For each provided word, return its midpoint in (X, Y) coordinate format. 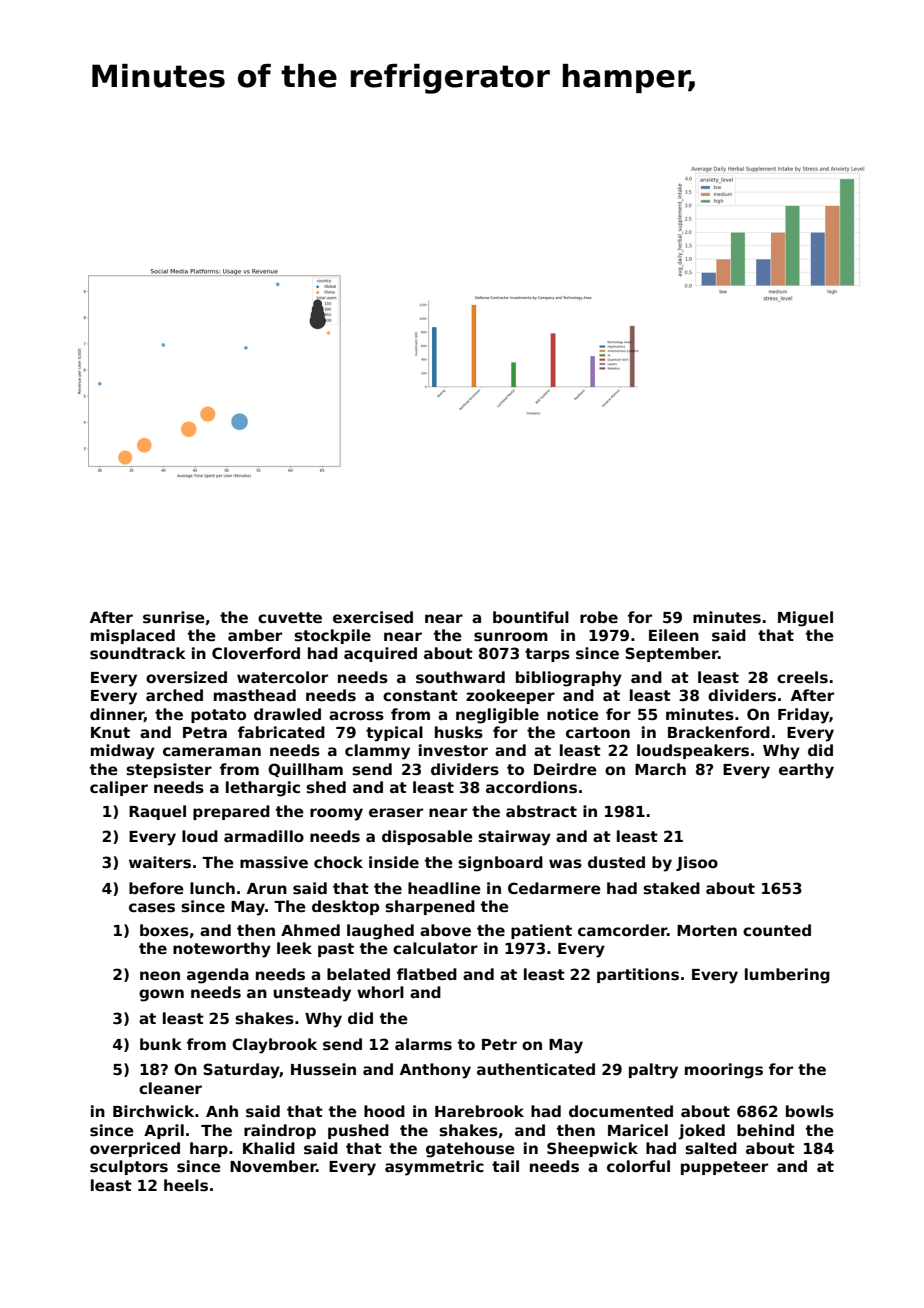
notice (573, 714)
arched (174, 695)
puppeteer (724, 1168)
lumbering (787, 976)
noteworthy (222, 950)
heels (186, 1185)
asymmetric (434, 1168)
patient (541, 931)
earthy (806, 771)
